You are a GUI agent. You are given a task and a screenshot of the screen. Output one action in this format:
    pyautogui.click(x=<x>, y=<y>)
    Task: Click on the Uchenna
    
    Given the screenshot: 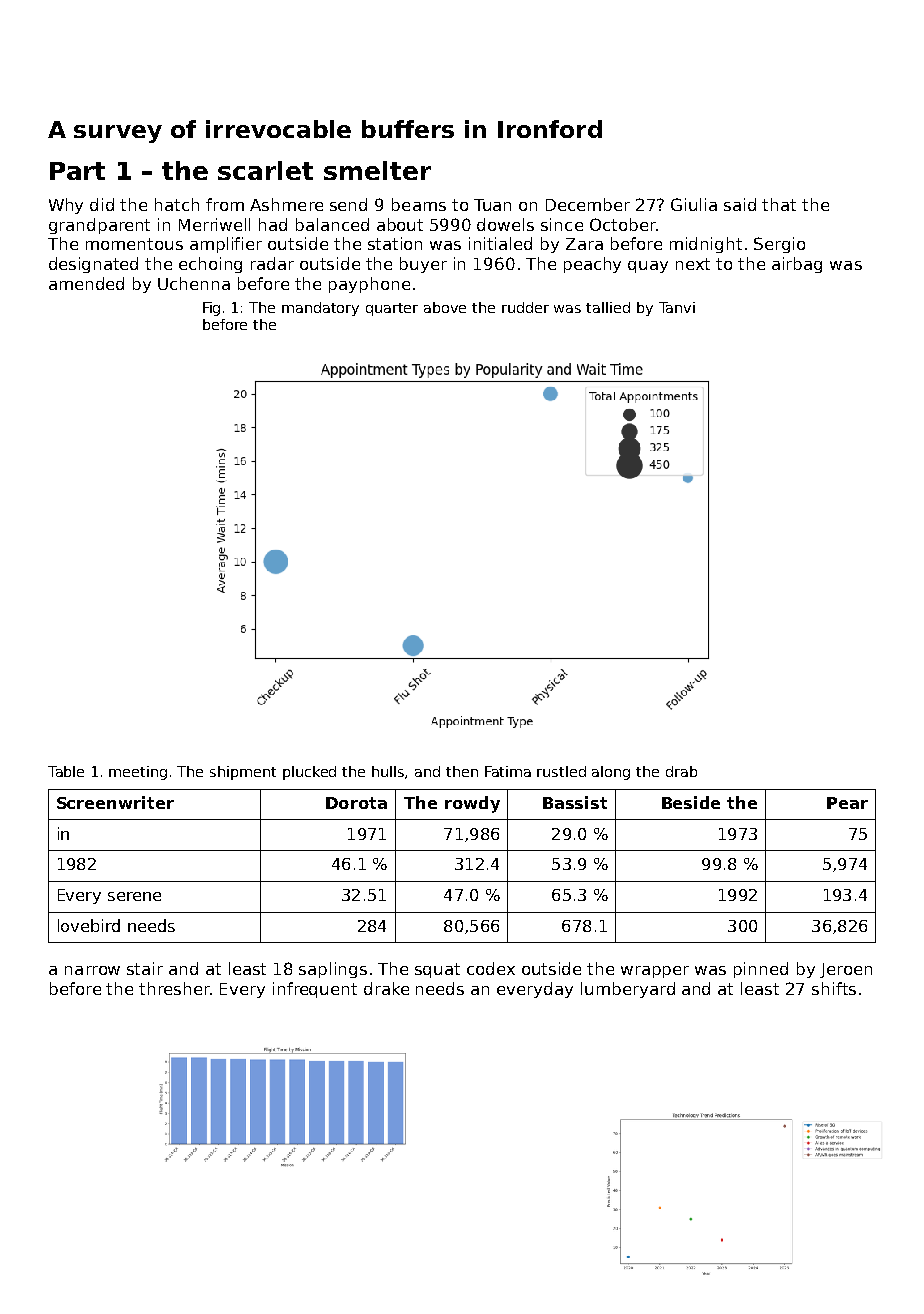 What is the action you would take?
    pyautogui.click(x=194, y=283)
